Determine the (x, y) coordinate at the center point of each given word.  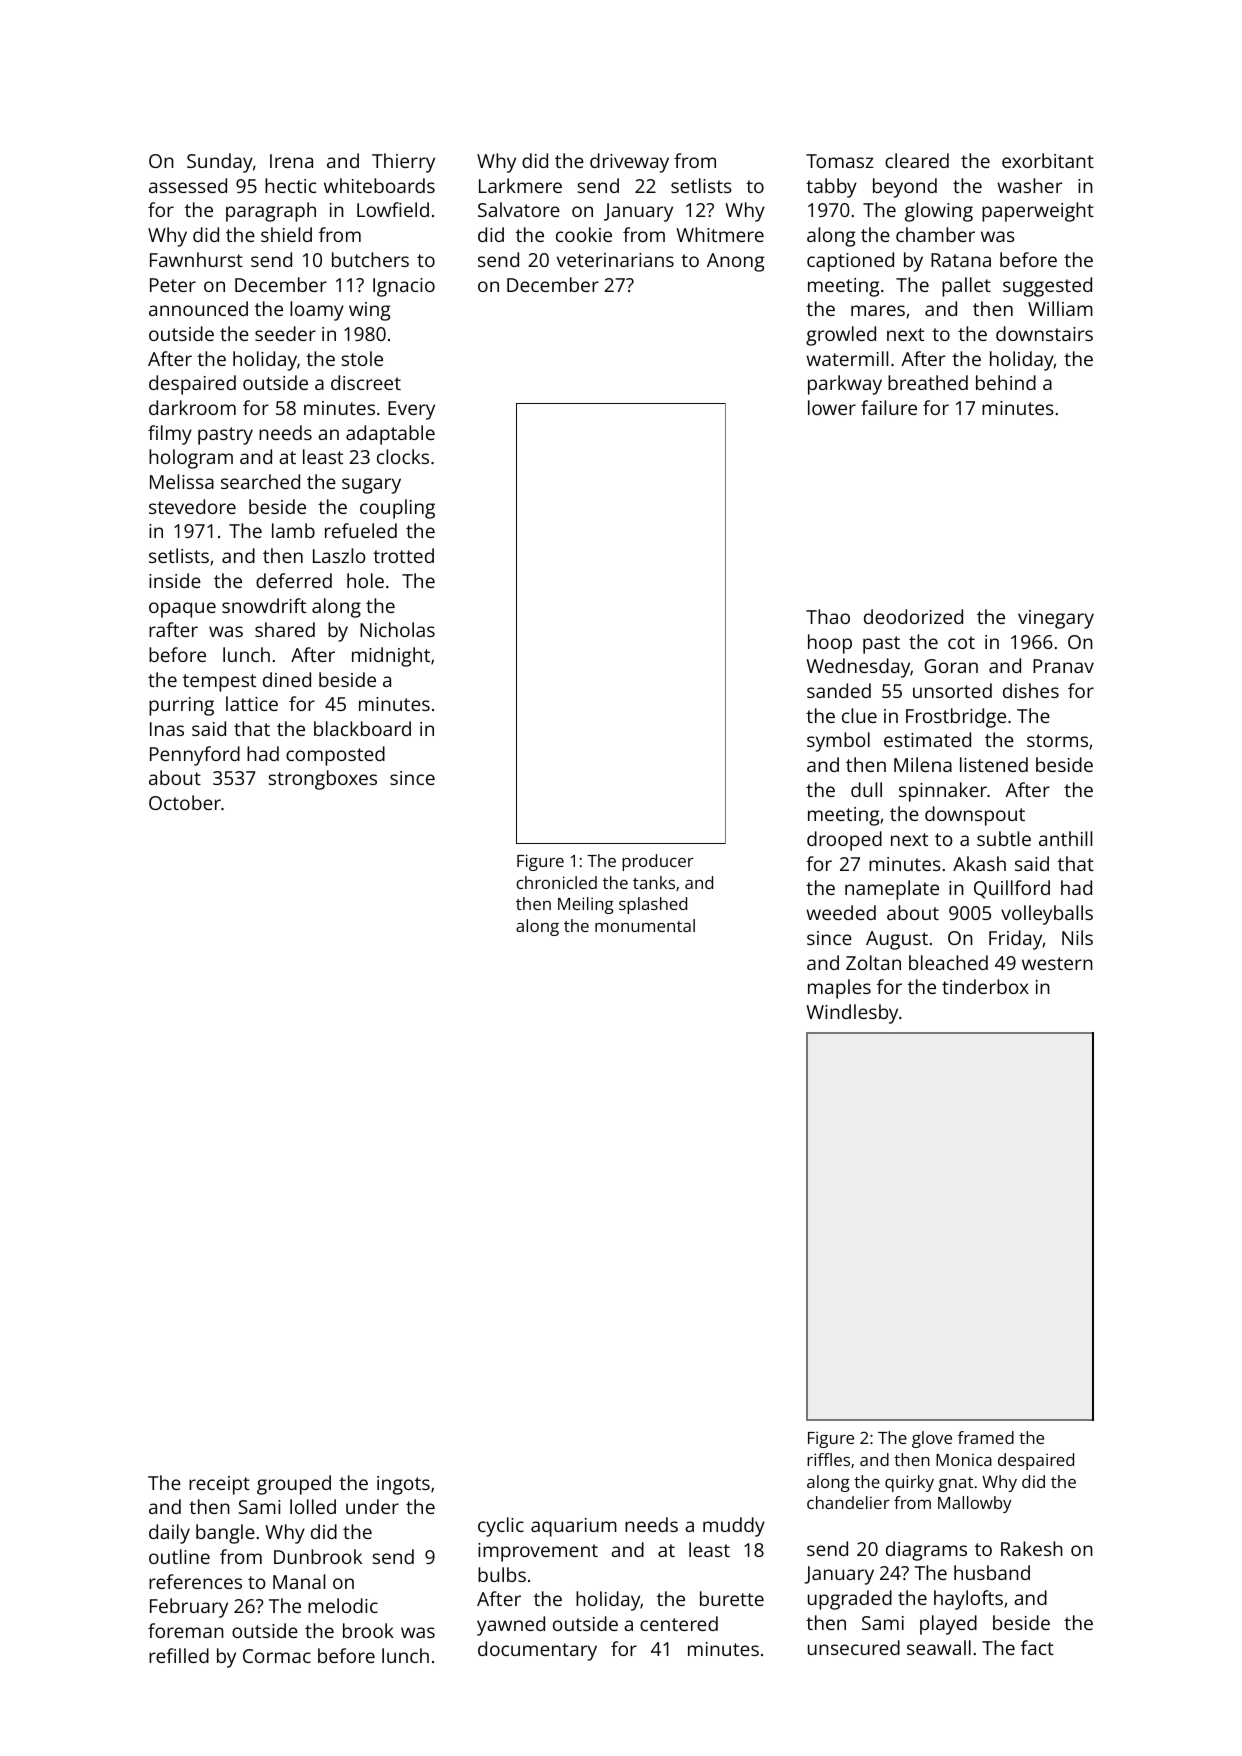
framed (986, 1437)
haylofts (968, 1600)
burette (732, 1598)
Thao (828, 616)
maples (839, 989)
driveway (629, 163)
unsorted (952, 690)
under (372, 1506)
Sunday (220, 163)
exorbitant (1048, 160)
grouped (294, 1485)
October (185, 802)
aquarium (574, 1527)
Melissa (182, 481)
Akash (979, 863)
